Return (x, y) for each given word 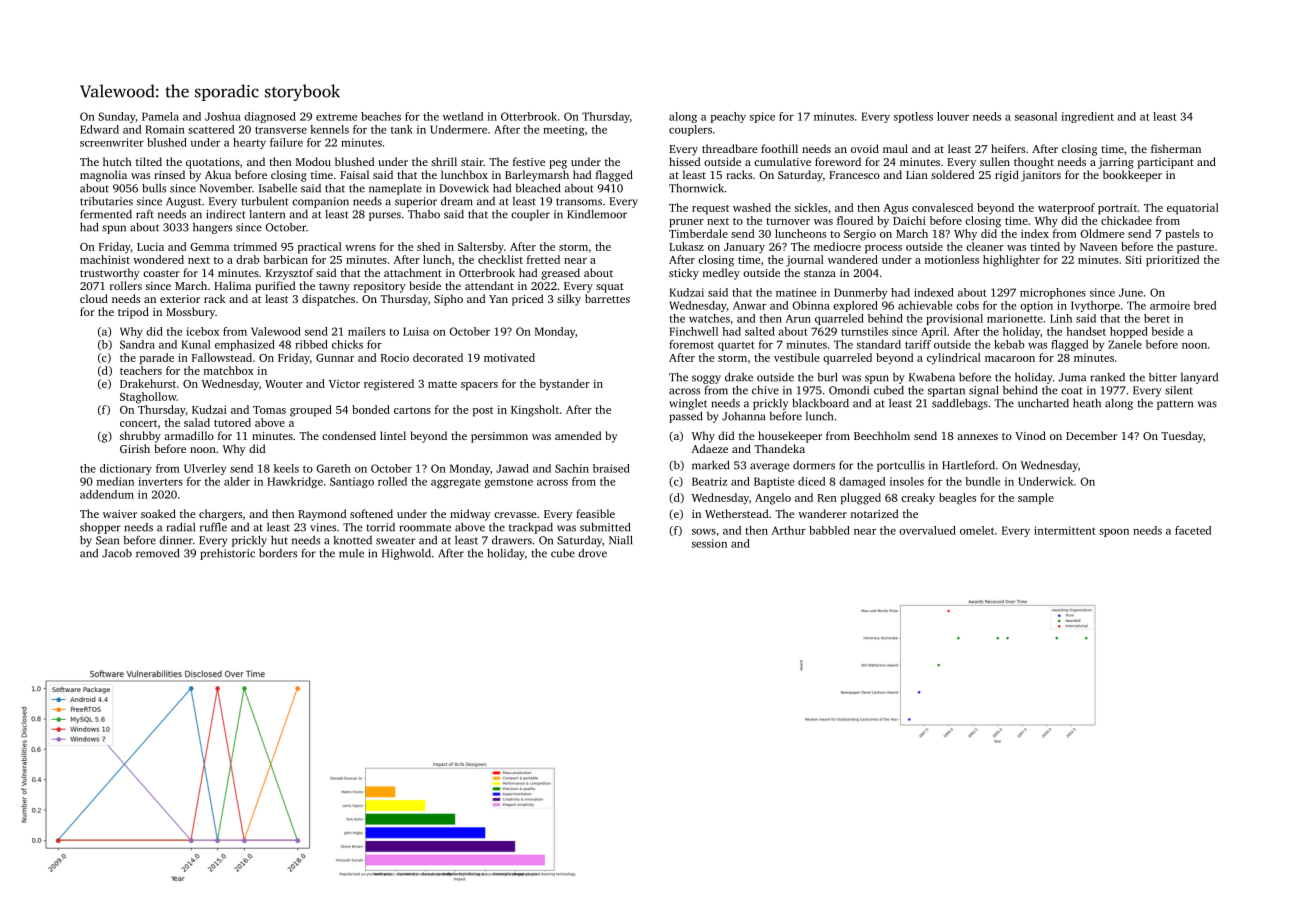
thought (1034, 163)
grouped (311, 411)
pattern (1175, 405)
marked (710, 465)
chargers (220, 515)
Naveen (1098, 247)
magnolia (103, 176)
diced (811, 481)
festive (529, 161)
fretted (543, 259)
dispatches (328, 300)
